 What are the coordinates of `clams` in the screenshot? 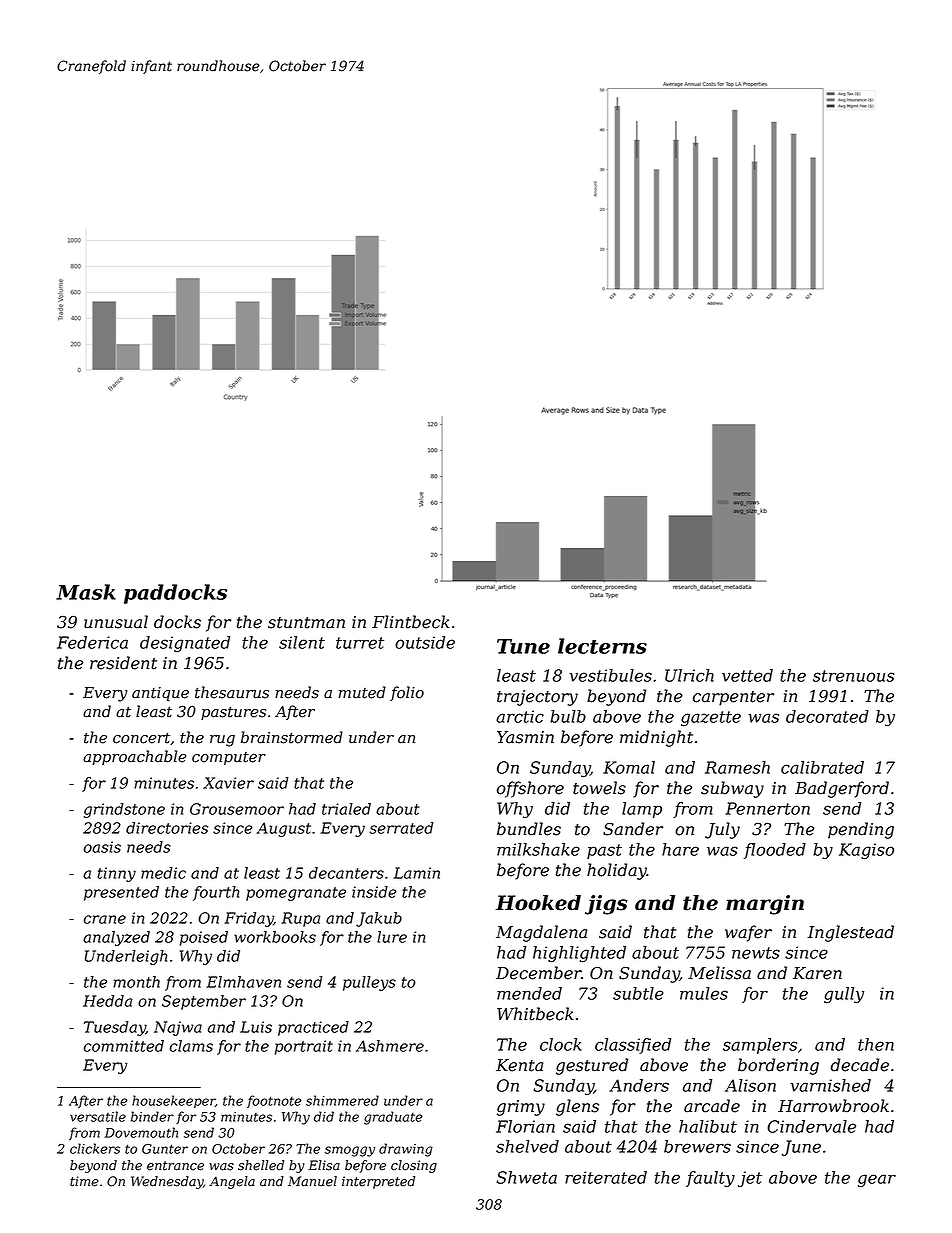 It's located at (191, 1046).
